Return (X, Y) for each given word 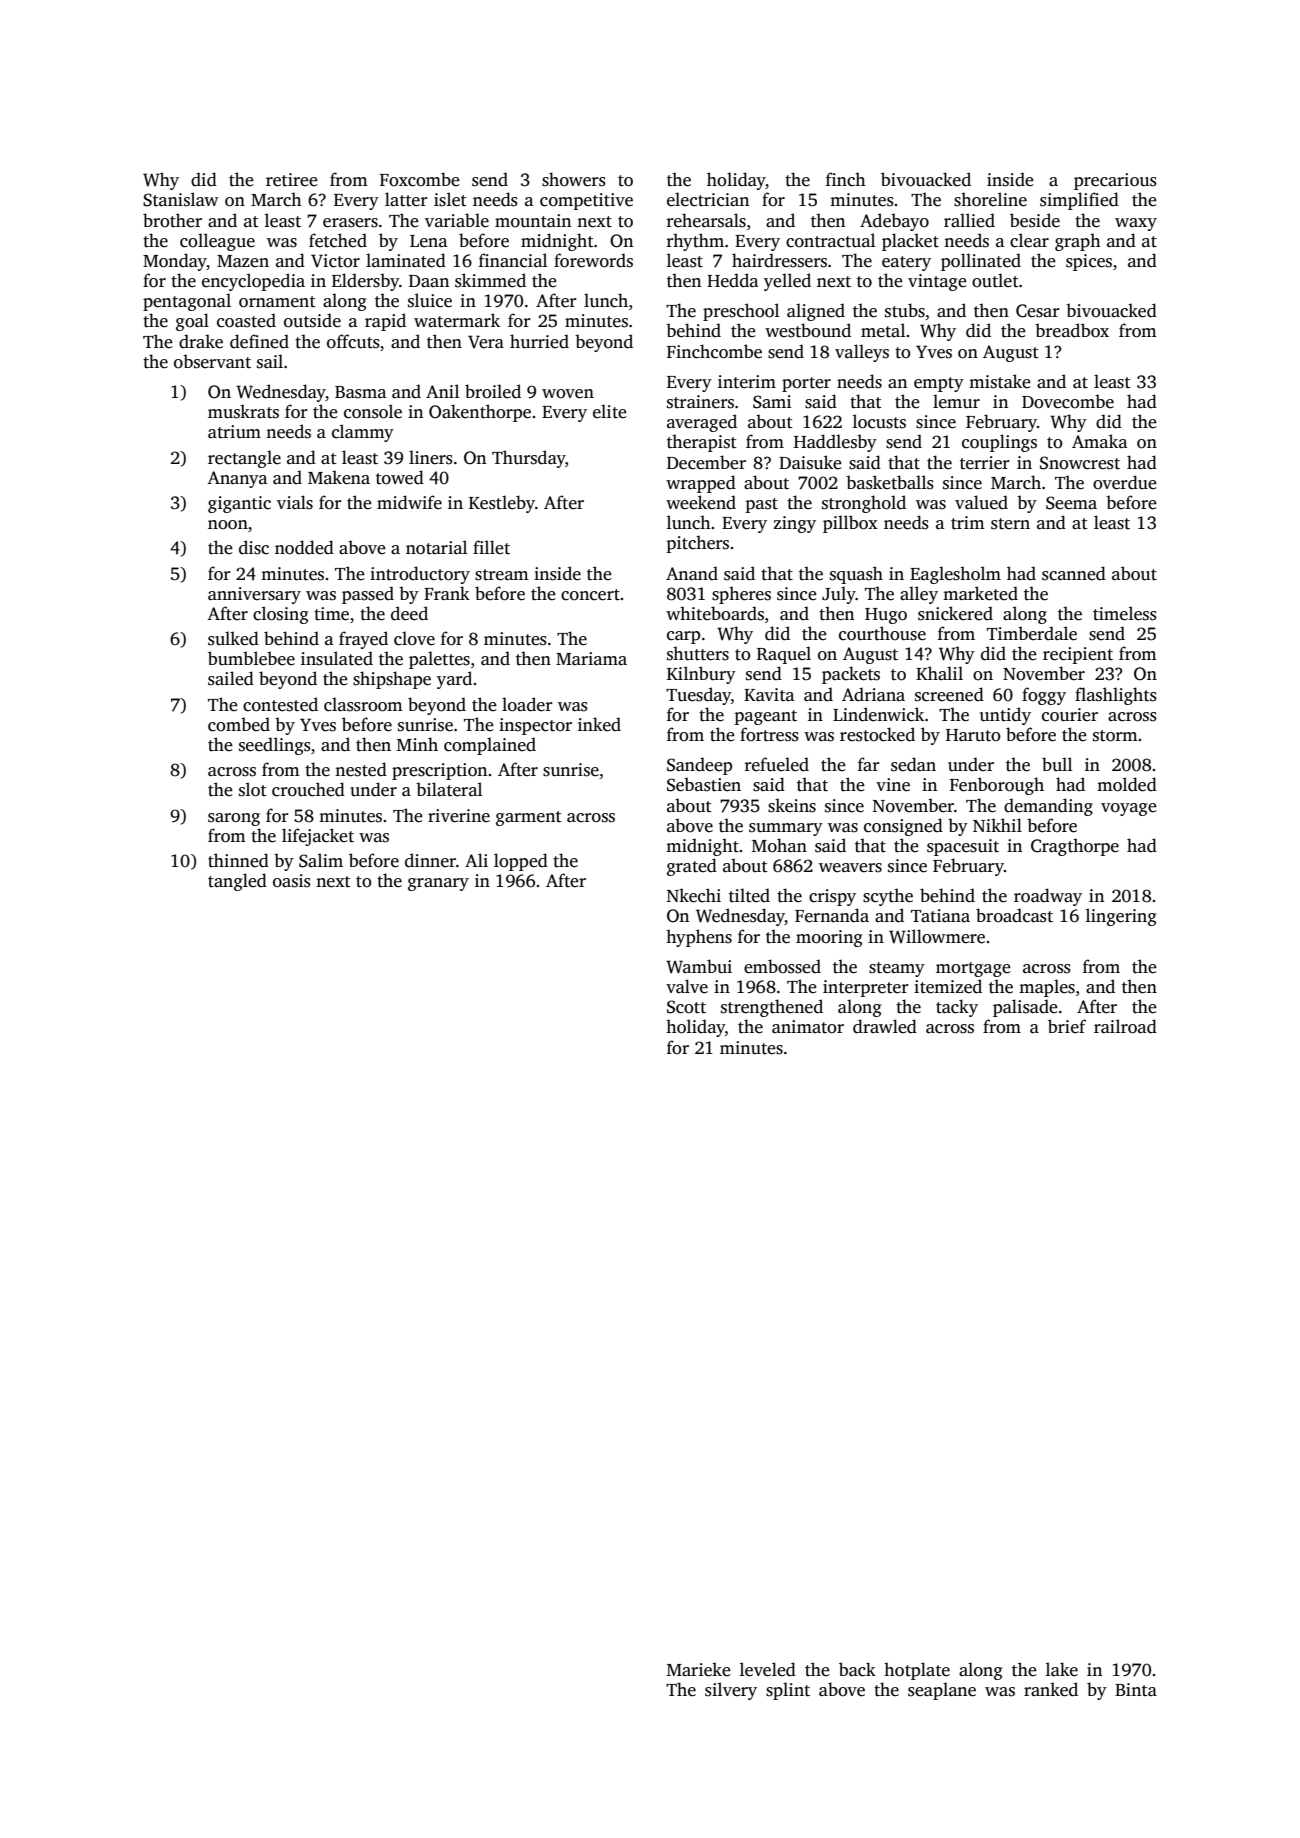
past (762, 505)
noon (228, 525)
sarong (234, 819)
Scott (686, 1007)
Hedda (732, 280)
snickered (955, 613)
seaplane (942, 1691)
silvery (731, 1691)
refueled (777, 764)
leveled (768, 1669)
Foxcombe (420, 179)
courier (1070, 715)
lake (1062, 1669)
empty (939, 384)
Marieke (699, 1669)
